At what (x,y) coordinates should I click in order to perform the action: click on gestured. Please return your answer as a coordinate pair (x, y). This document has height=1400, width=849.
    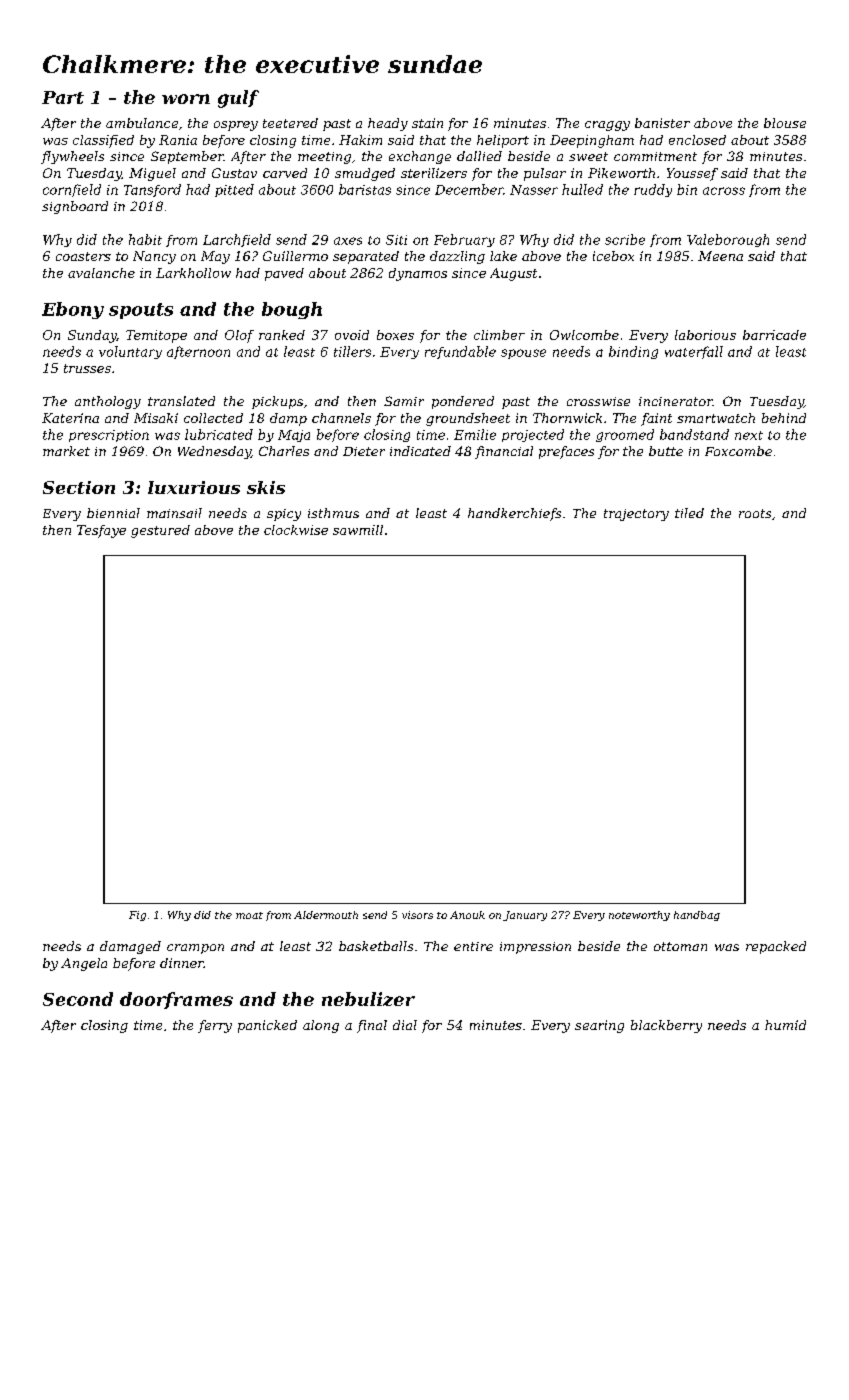
    Looking at the image, I should click on (160, 531).
